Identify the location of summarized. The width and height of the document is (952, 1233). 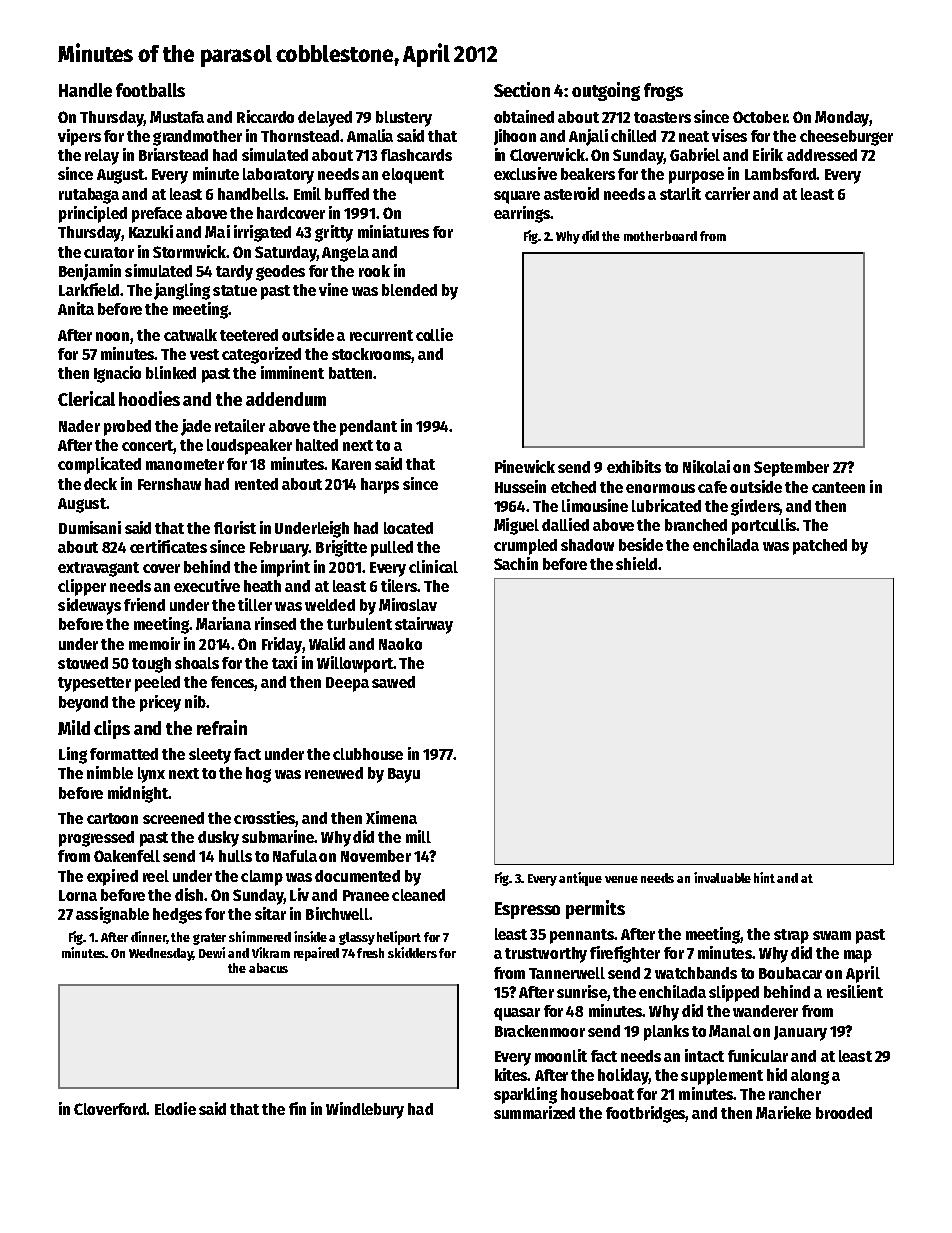
(534, 1112).
